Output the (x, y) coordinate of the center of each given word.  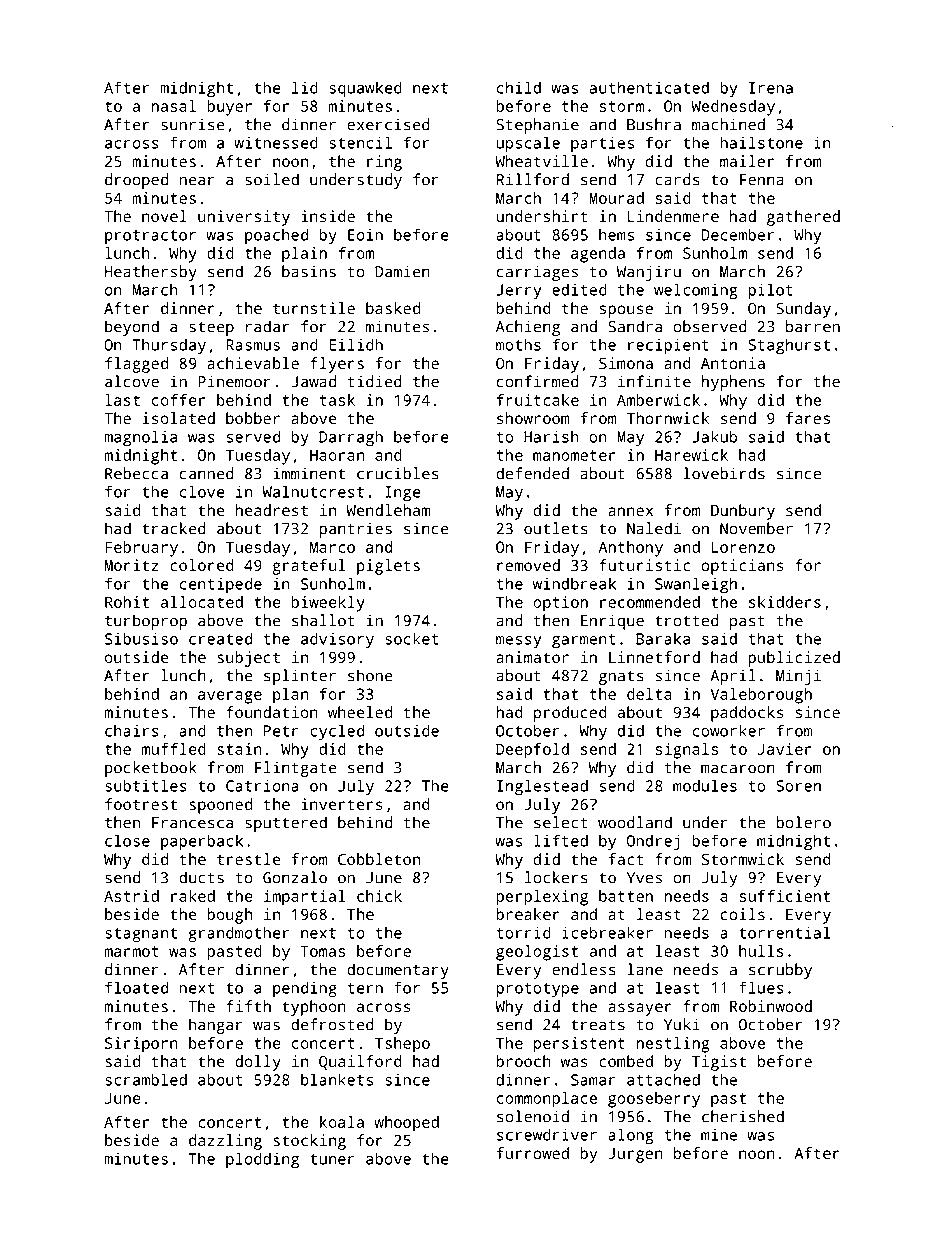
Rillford (533, 179)
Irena (771, 88)
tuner (332, 1159)
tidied (374, 381)
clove (202, 491)
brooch (523, 1061)
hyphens (733, 383)
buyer (229, 108)
